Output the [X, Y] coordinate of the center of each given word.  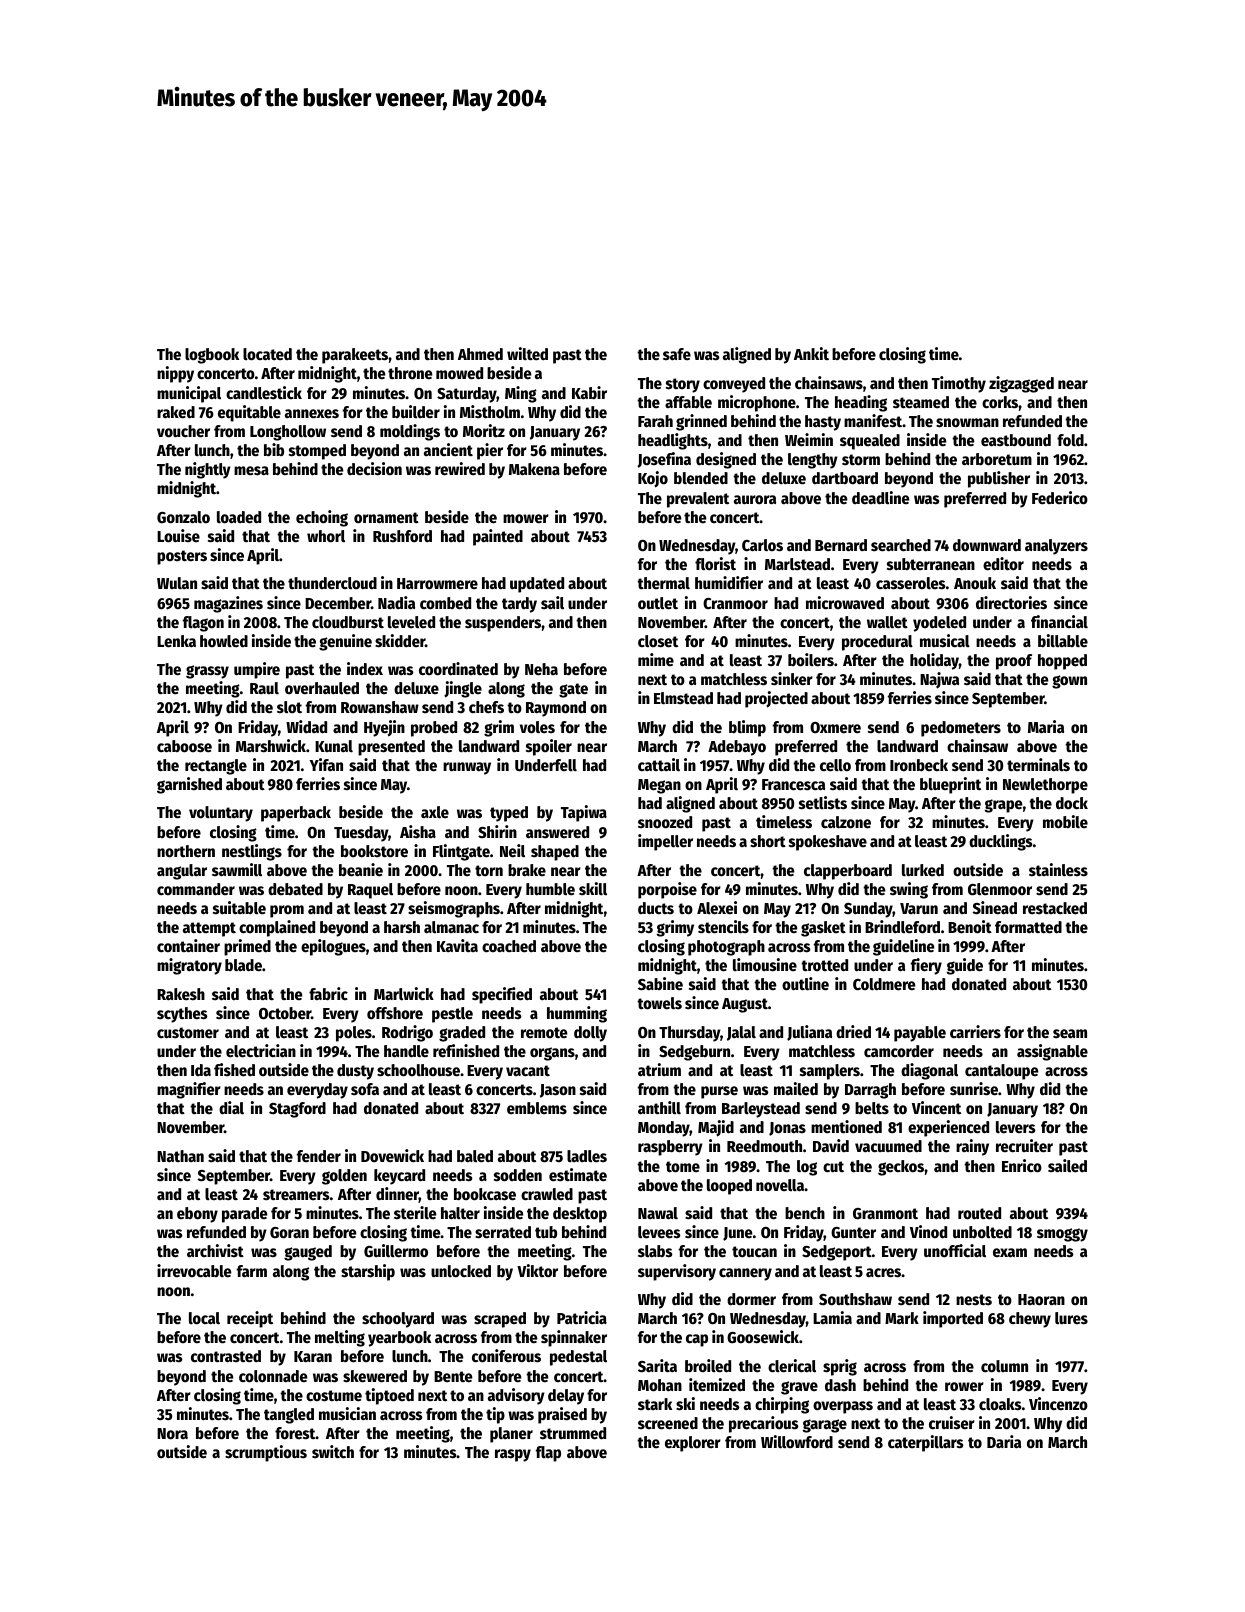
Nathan [180, 1156]
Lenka [176, 641]
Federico [1060, 498]
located [267, 354]
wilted [527, 354]
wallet [887, 622]
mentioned [846, 1127]
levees [659, 1232]
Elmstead [683, 698]
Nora [172, 1434]
